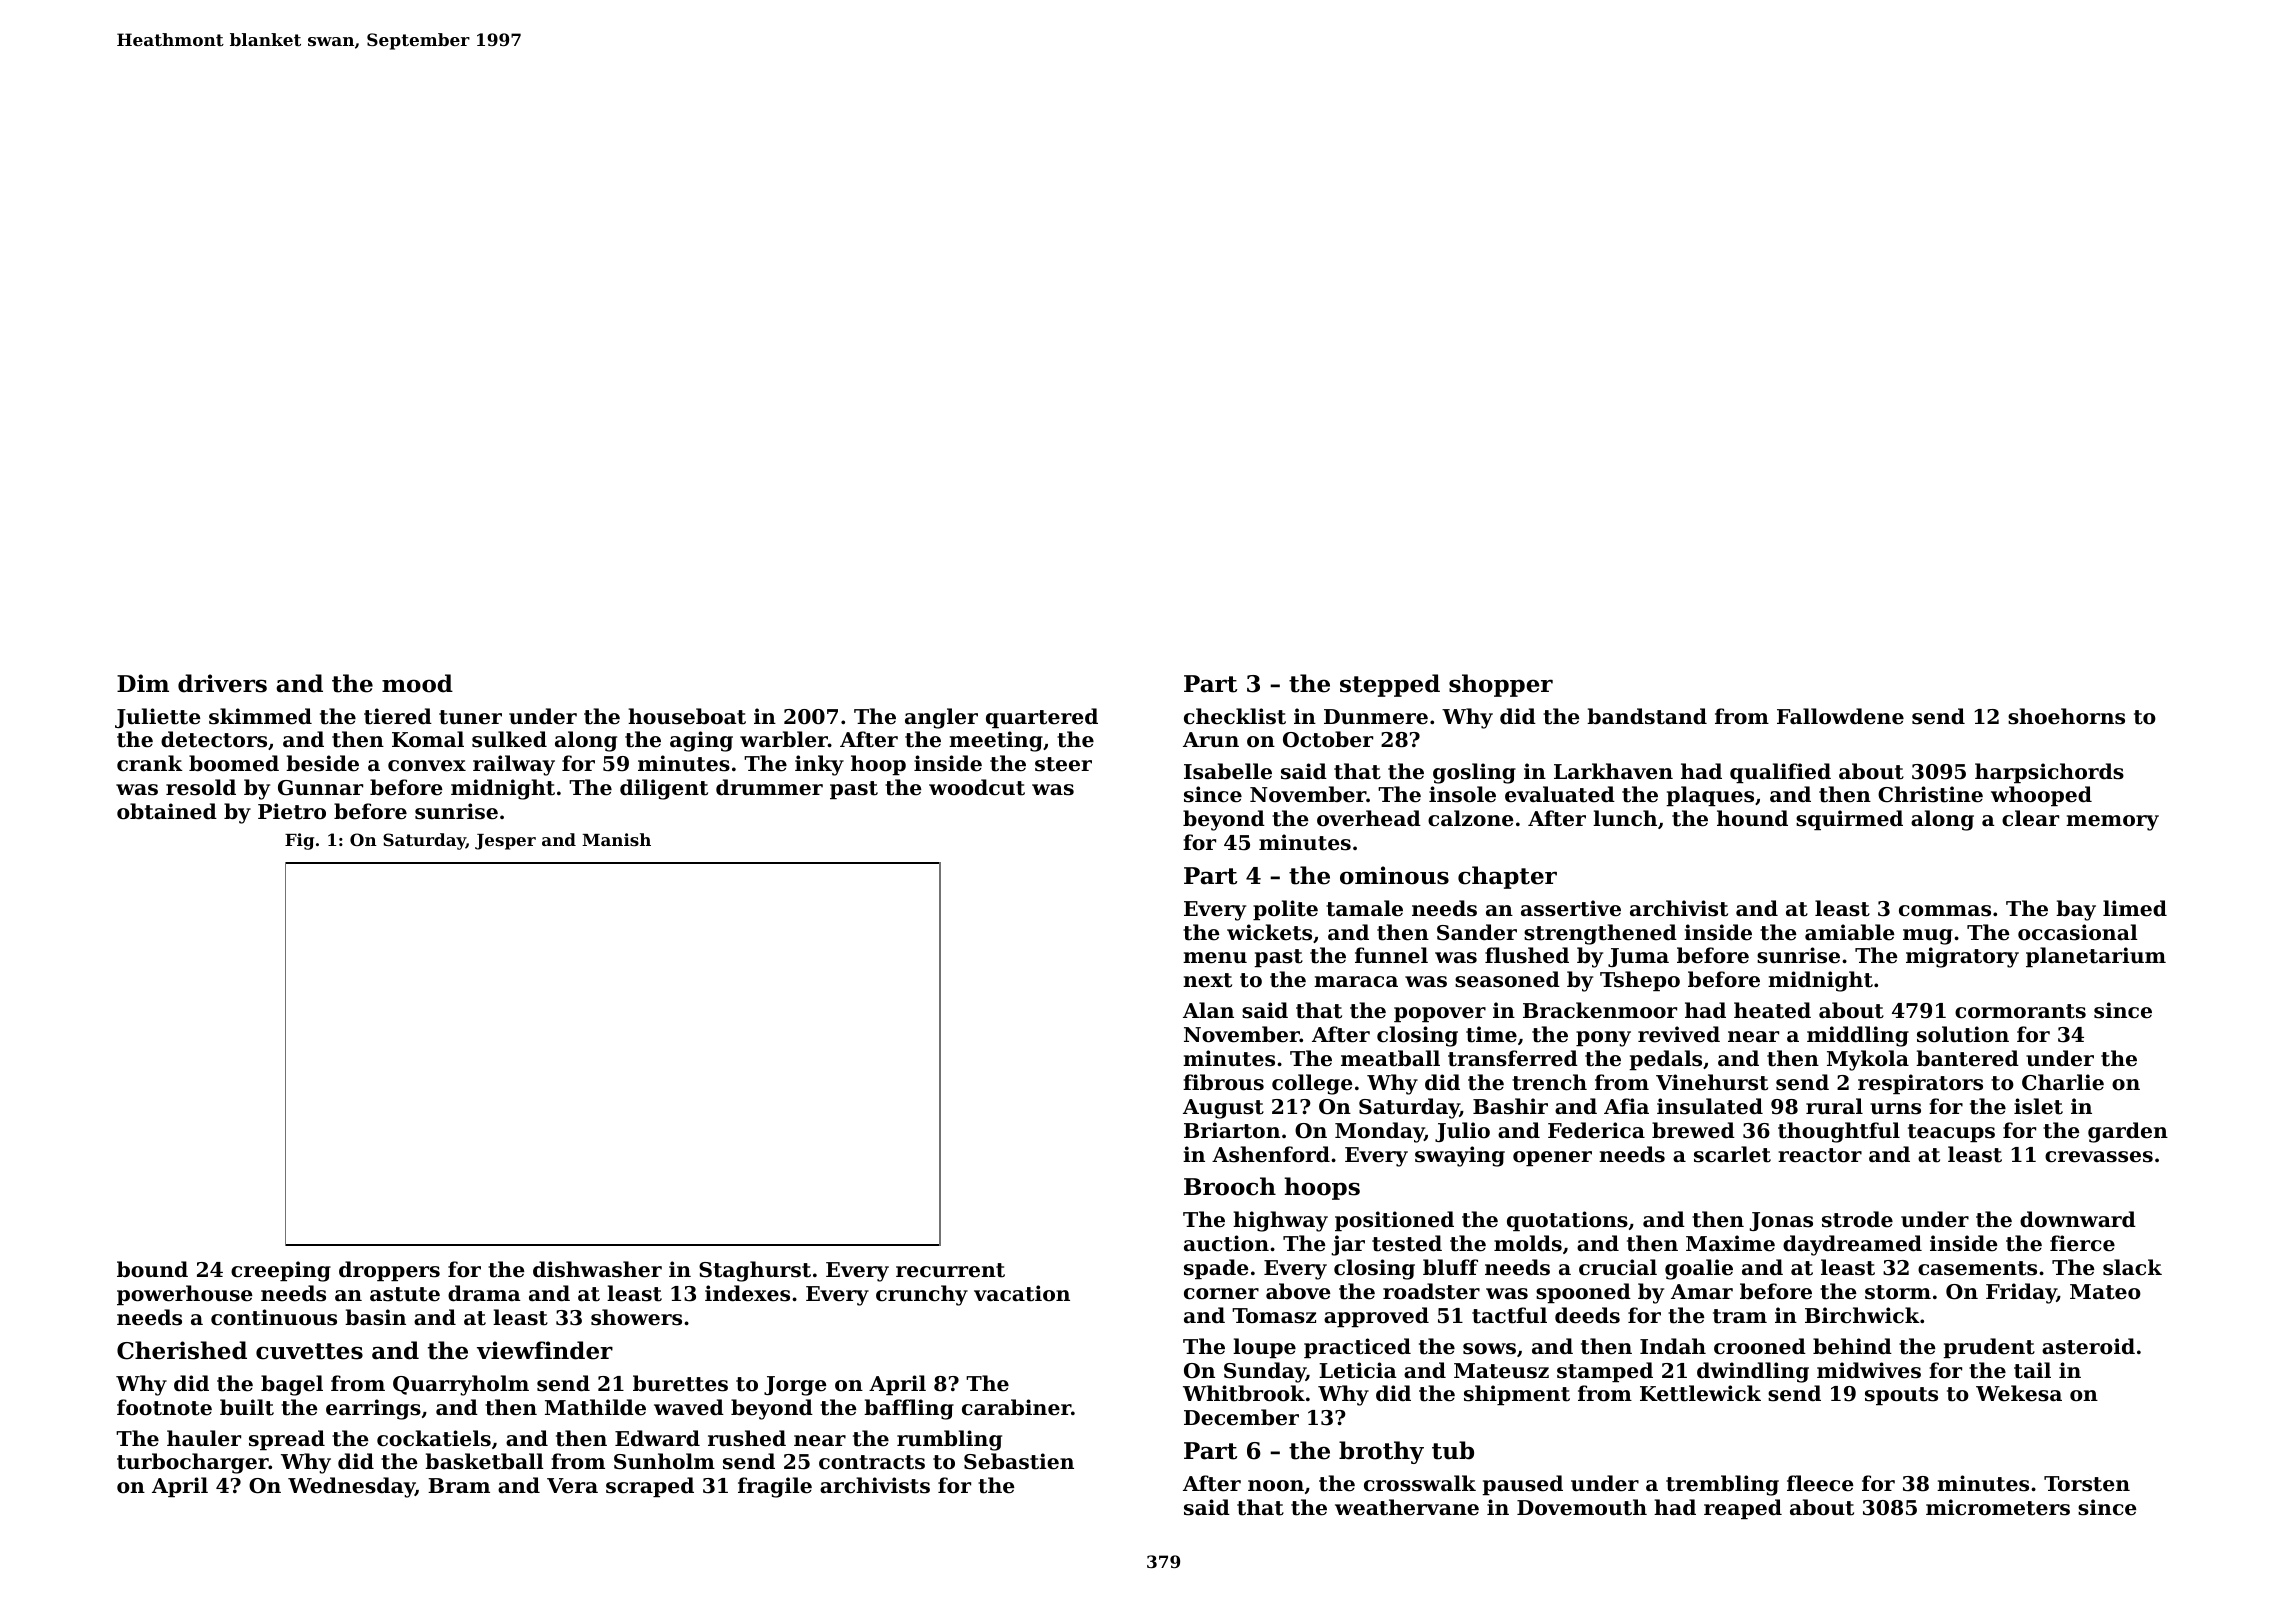 The height and width of the screenshot is (1620, 2292). I want to click on Jesper, so click(505, 842).
